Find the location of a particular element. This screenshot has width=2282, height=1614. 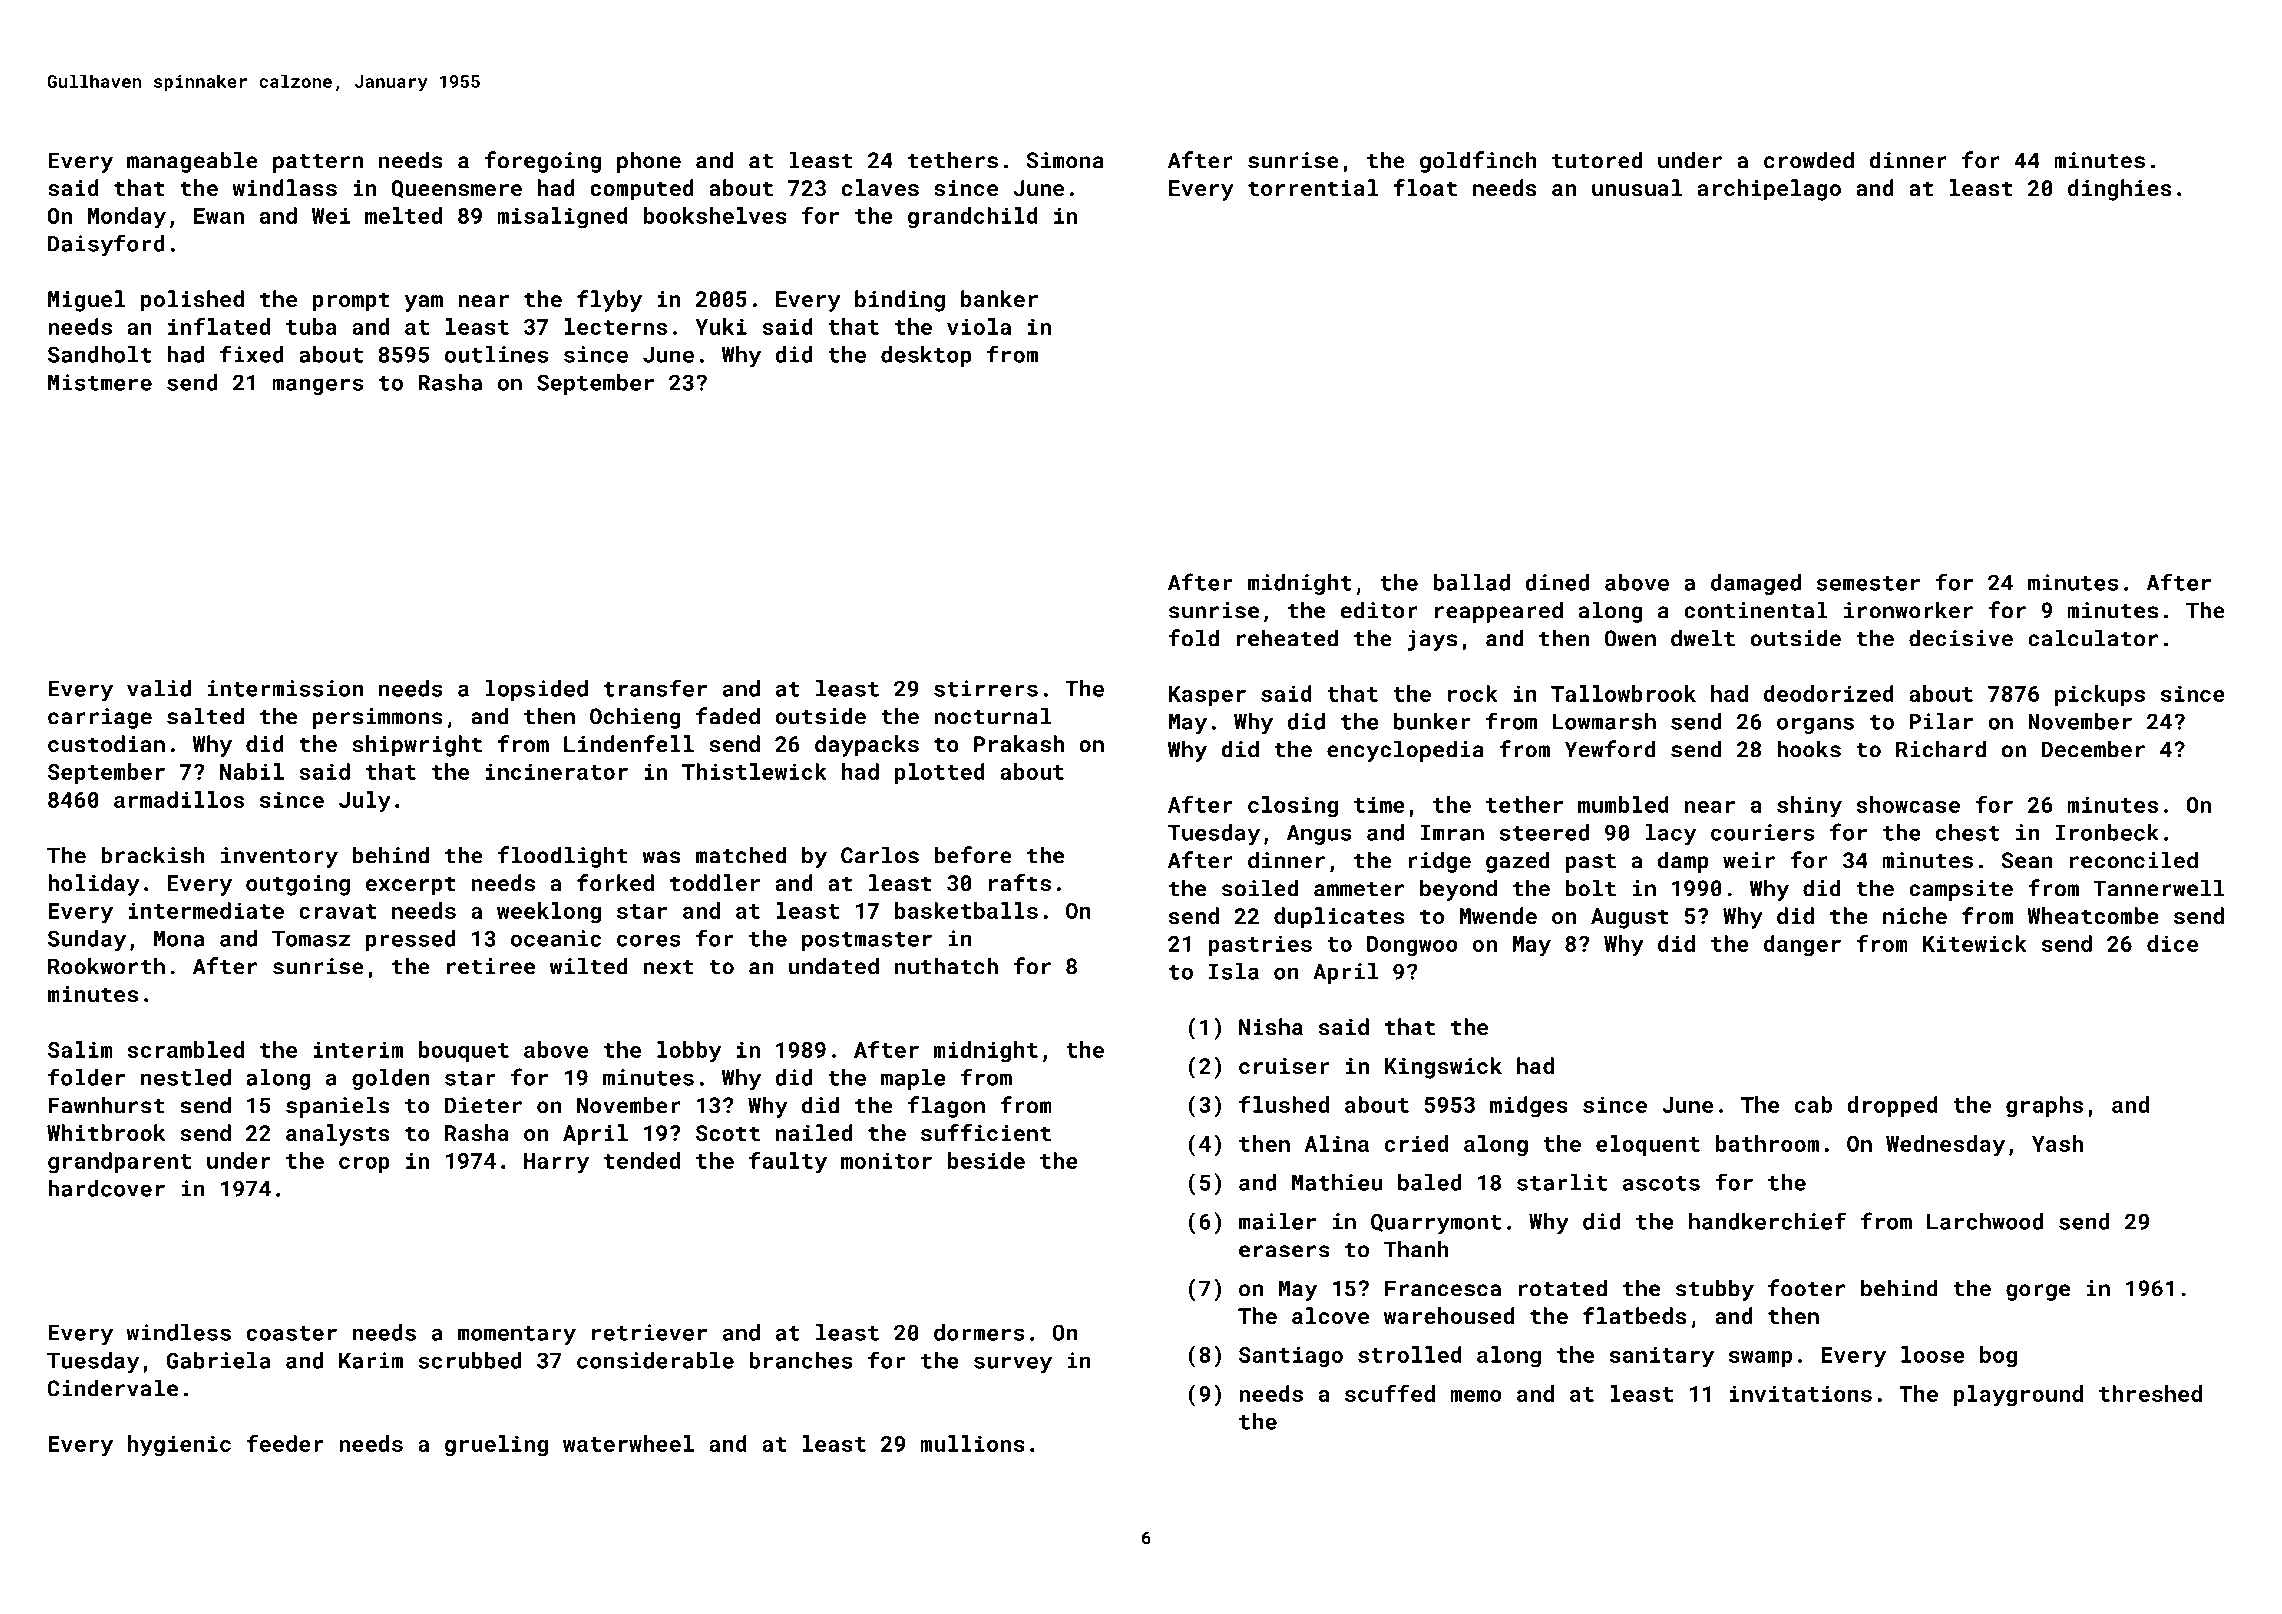

Harry is located at coordinates (556, 1163).
